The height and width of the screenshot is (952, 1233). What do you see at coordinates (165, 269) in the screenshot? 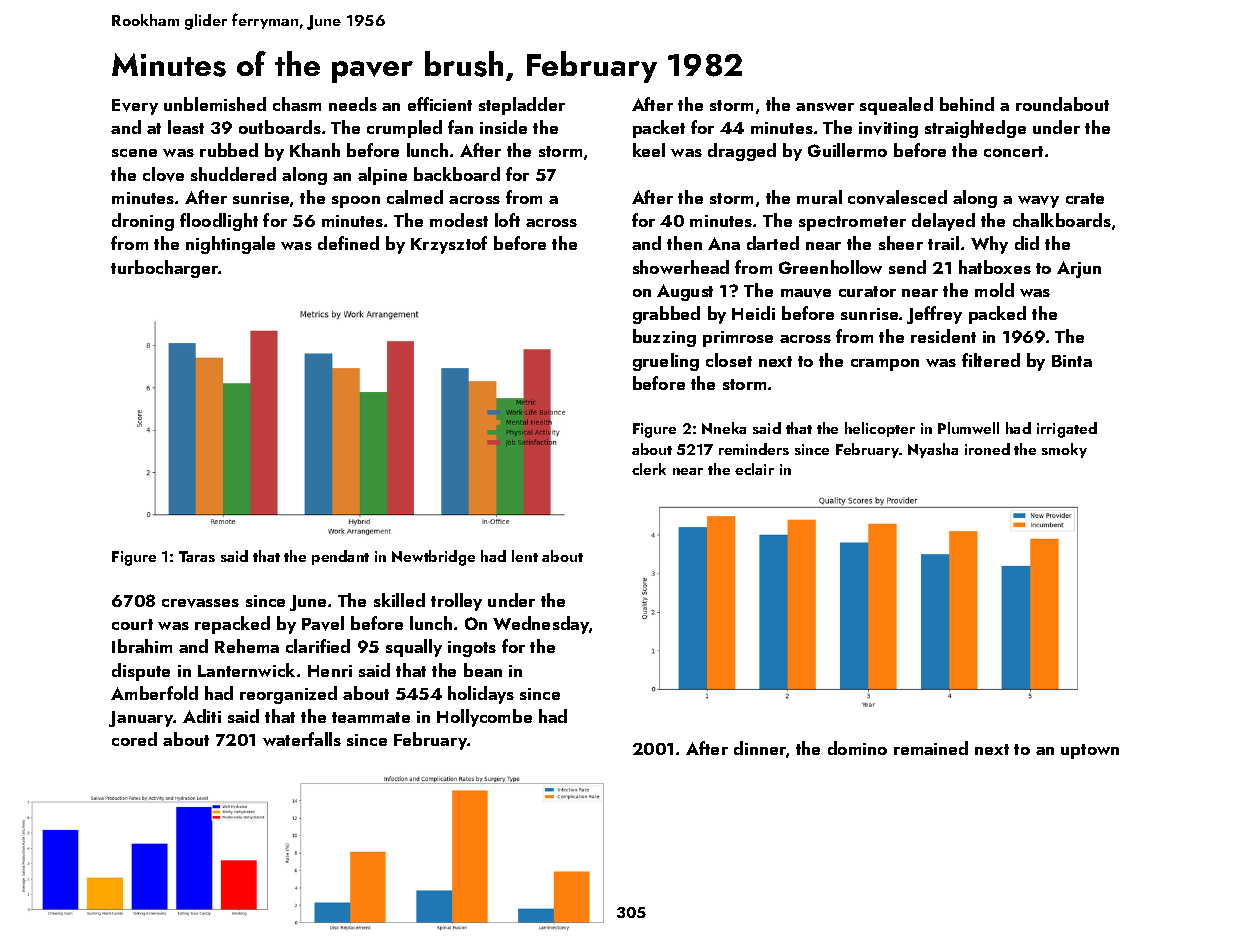
I see `turbocharger` at bounding box center [165, 269].
